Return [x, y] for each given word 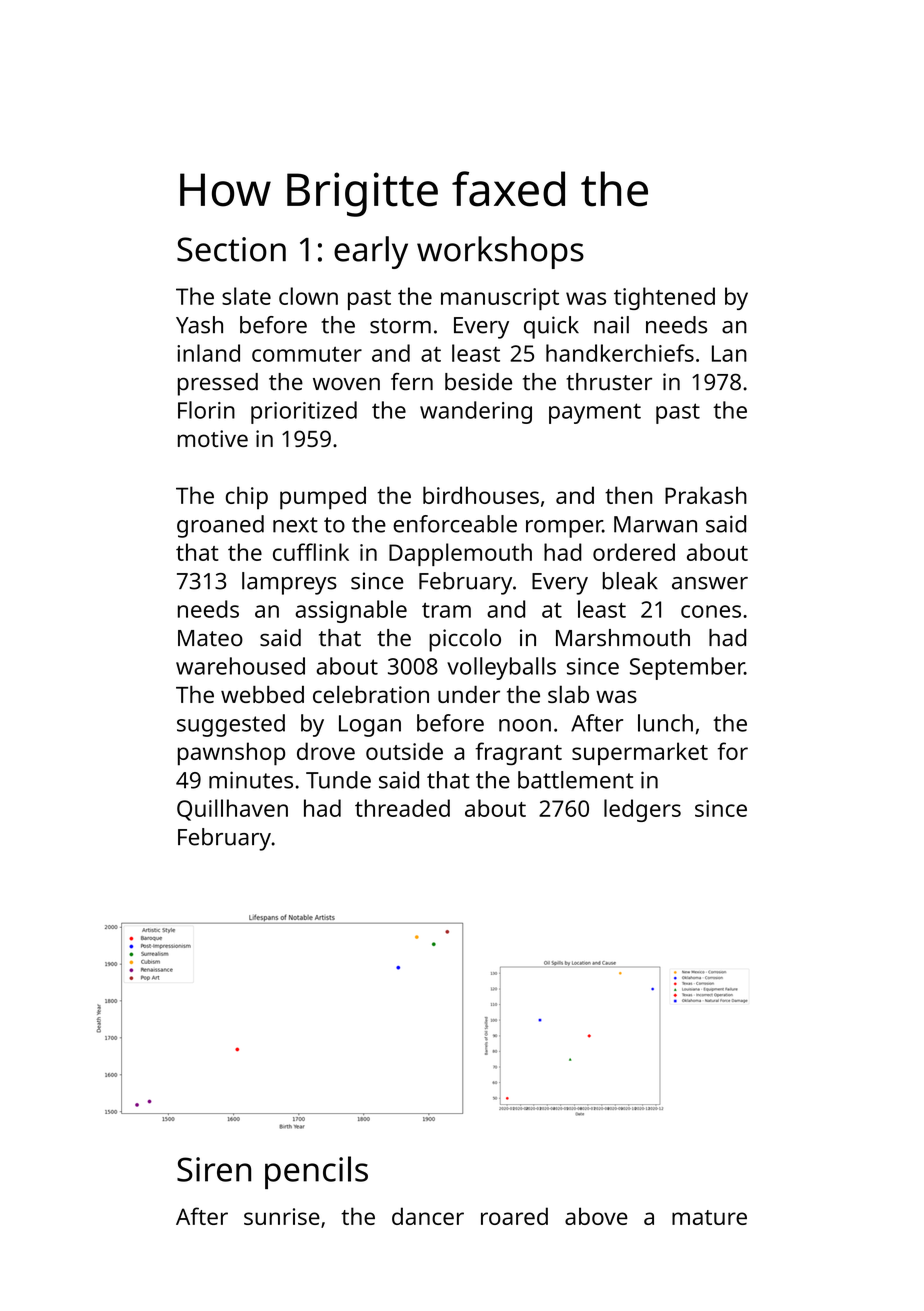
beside [478, 382]
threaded [402, 808]
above [596, 1216]
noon [525, 725]
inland [208, 353]
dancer [428, 1216]
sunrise [282, 1216]
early [371, 252]
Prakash [706, 495]
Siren [214, 1169]
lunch [665, 723]
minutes [251, 780]
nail [611, 325]
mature [709, 1217]
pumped [323, 498]
